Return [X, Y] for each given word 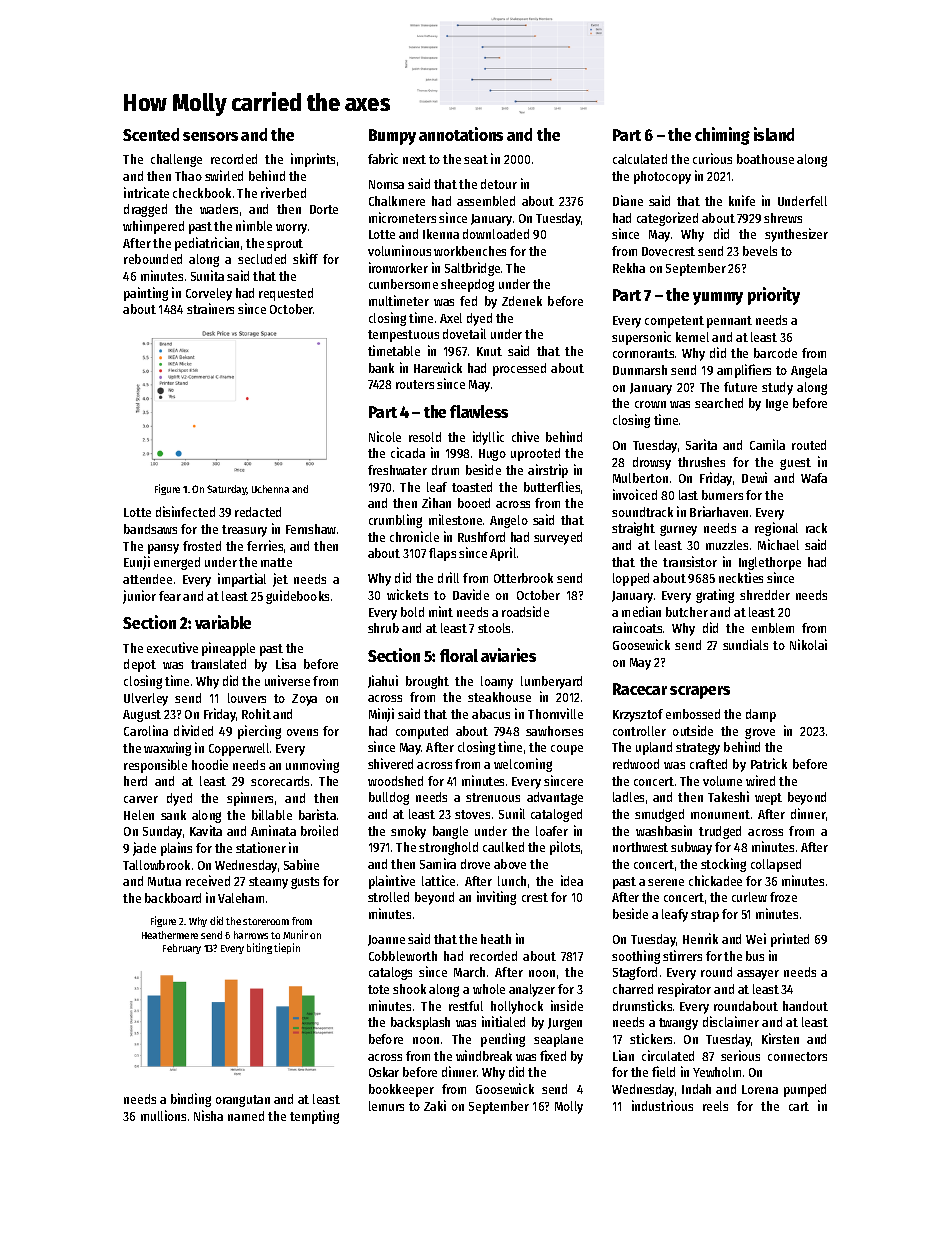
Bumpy [392, 137]
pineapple [228, 649]
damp [761, 715]
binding [191, 1100]
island [774, 134]
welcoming [523, 765]
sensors [210, 136]
